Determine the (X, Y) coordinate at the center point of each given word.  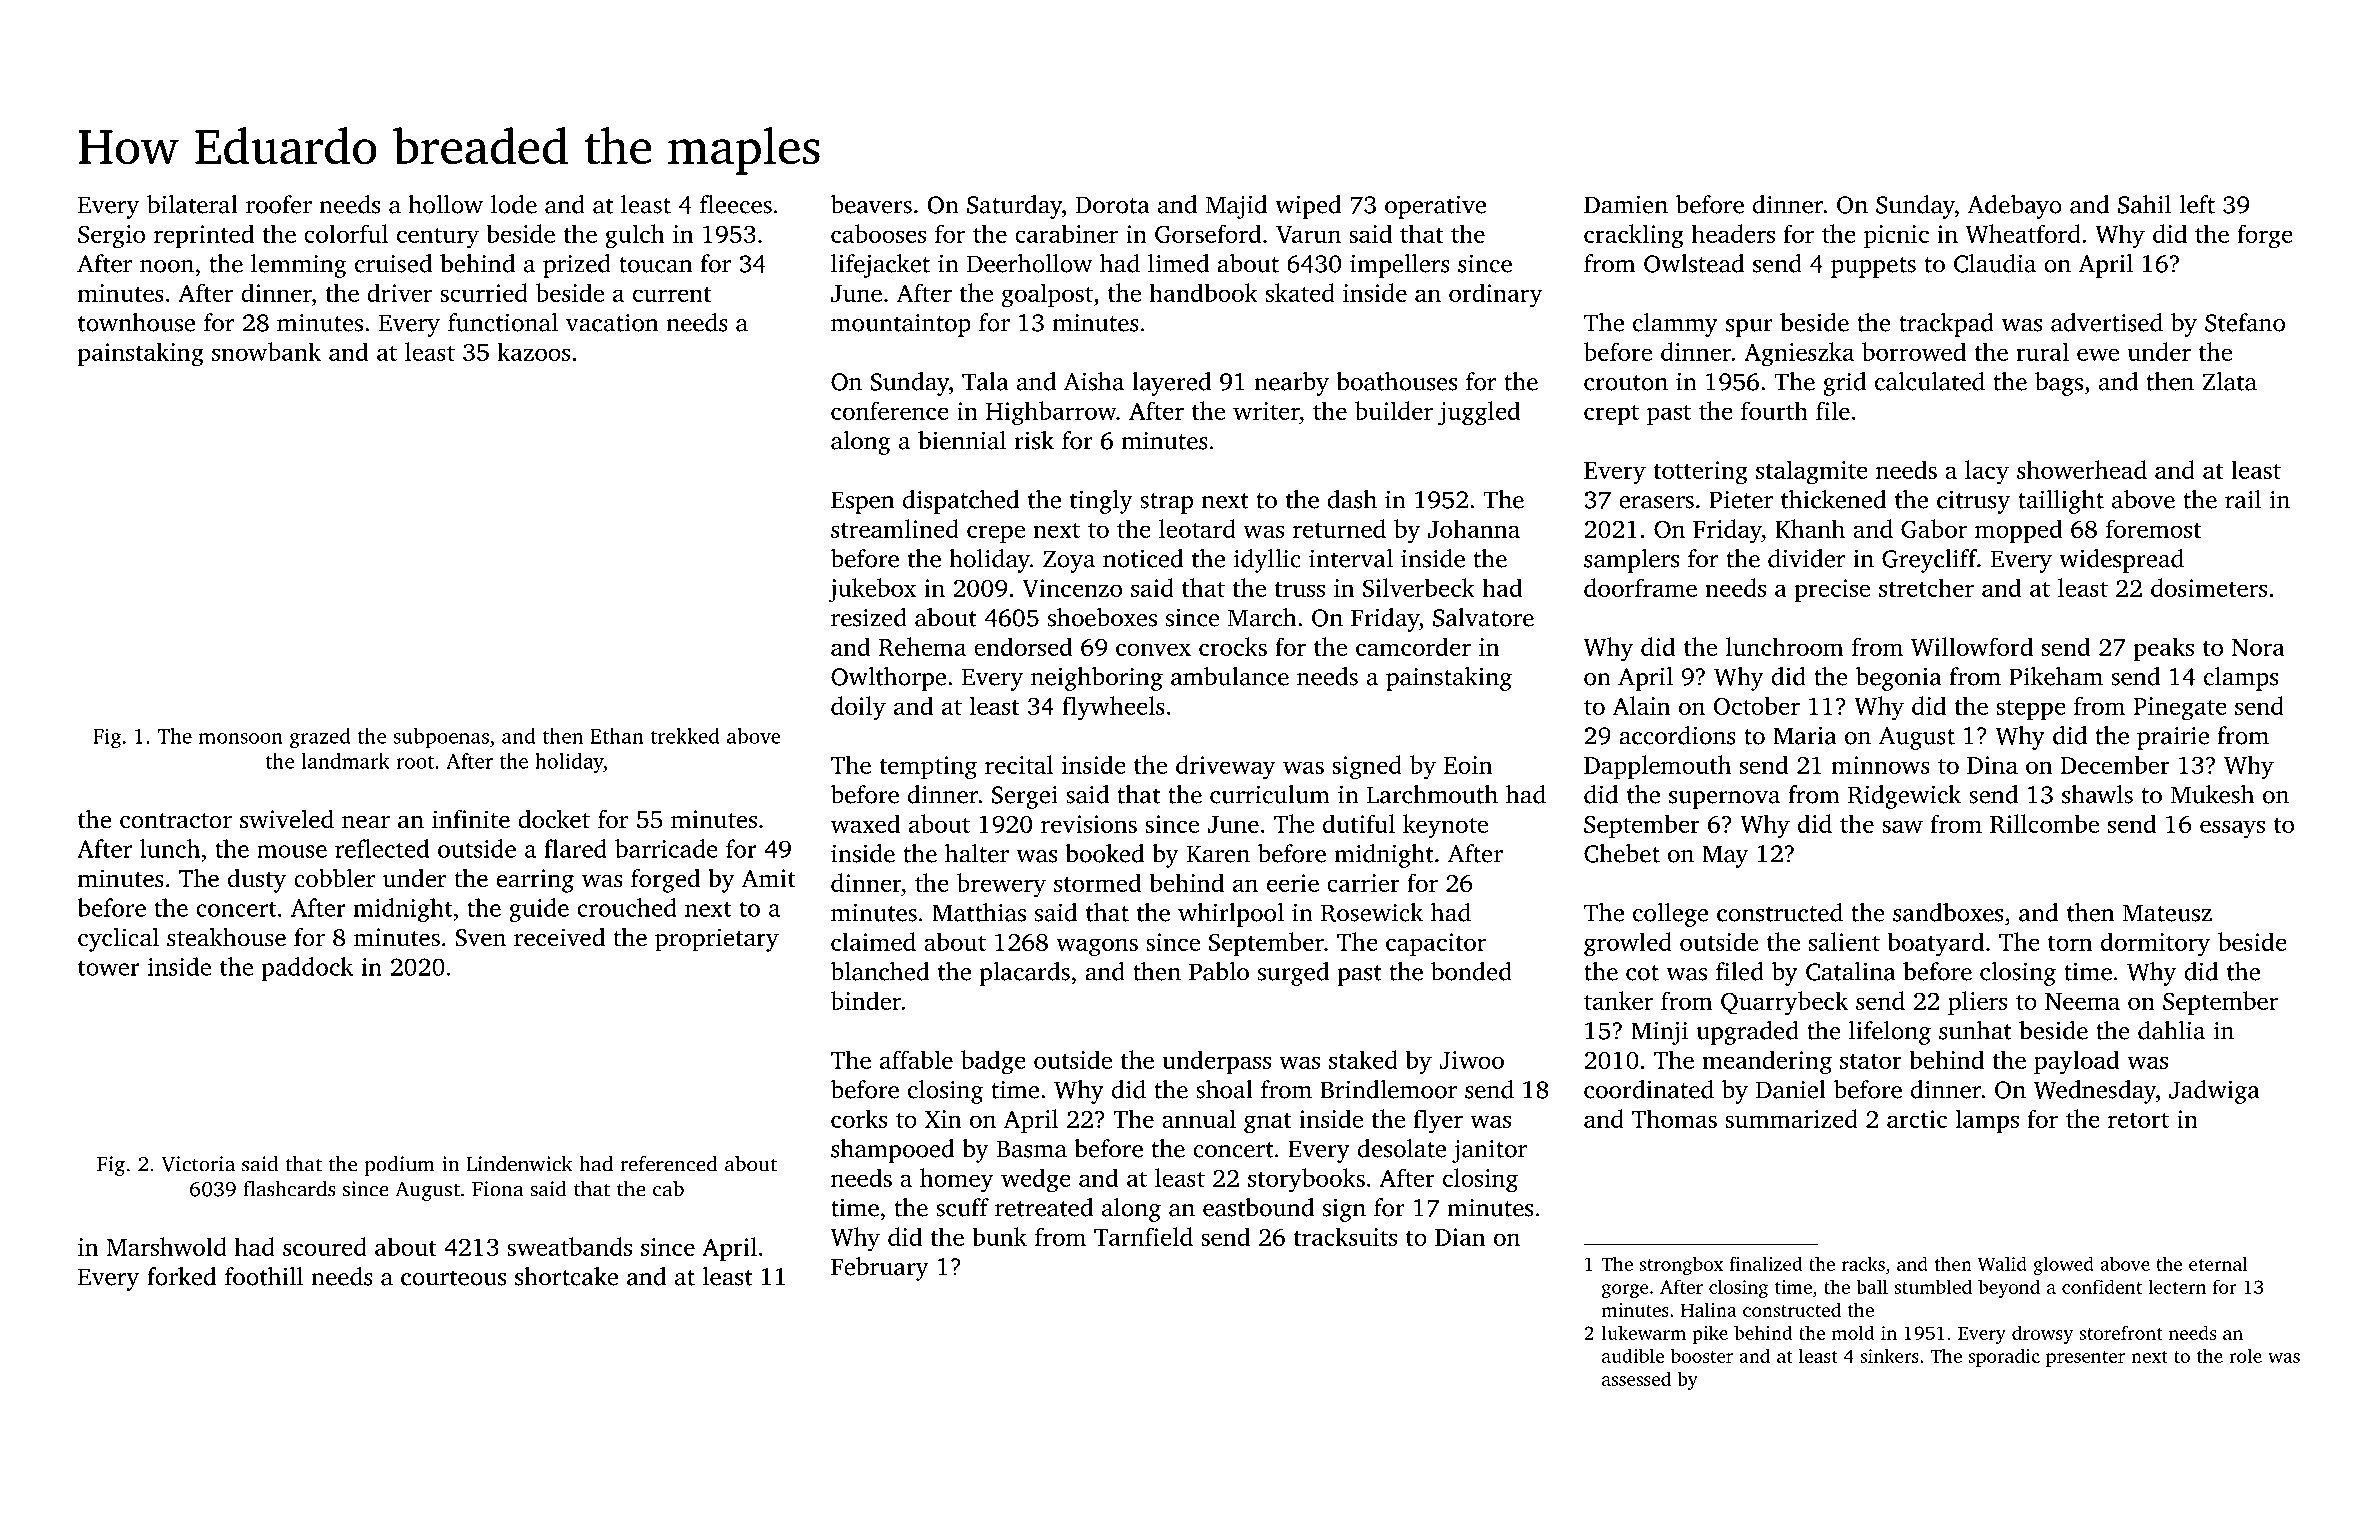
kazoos (533, 351)
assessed (1636, 1378)
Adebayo (2014, 207)
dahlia (2171, 1030)
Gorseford (1208, 233)
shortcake (566, 1276)
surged (1293, 974)
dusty (257, 881)
